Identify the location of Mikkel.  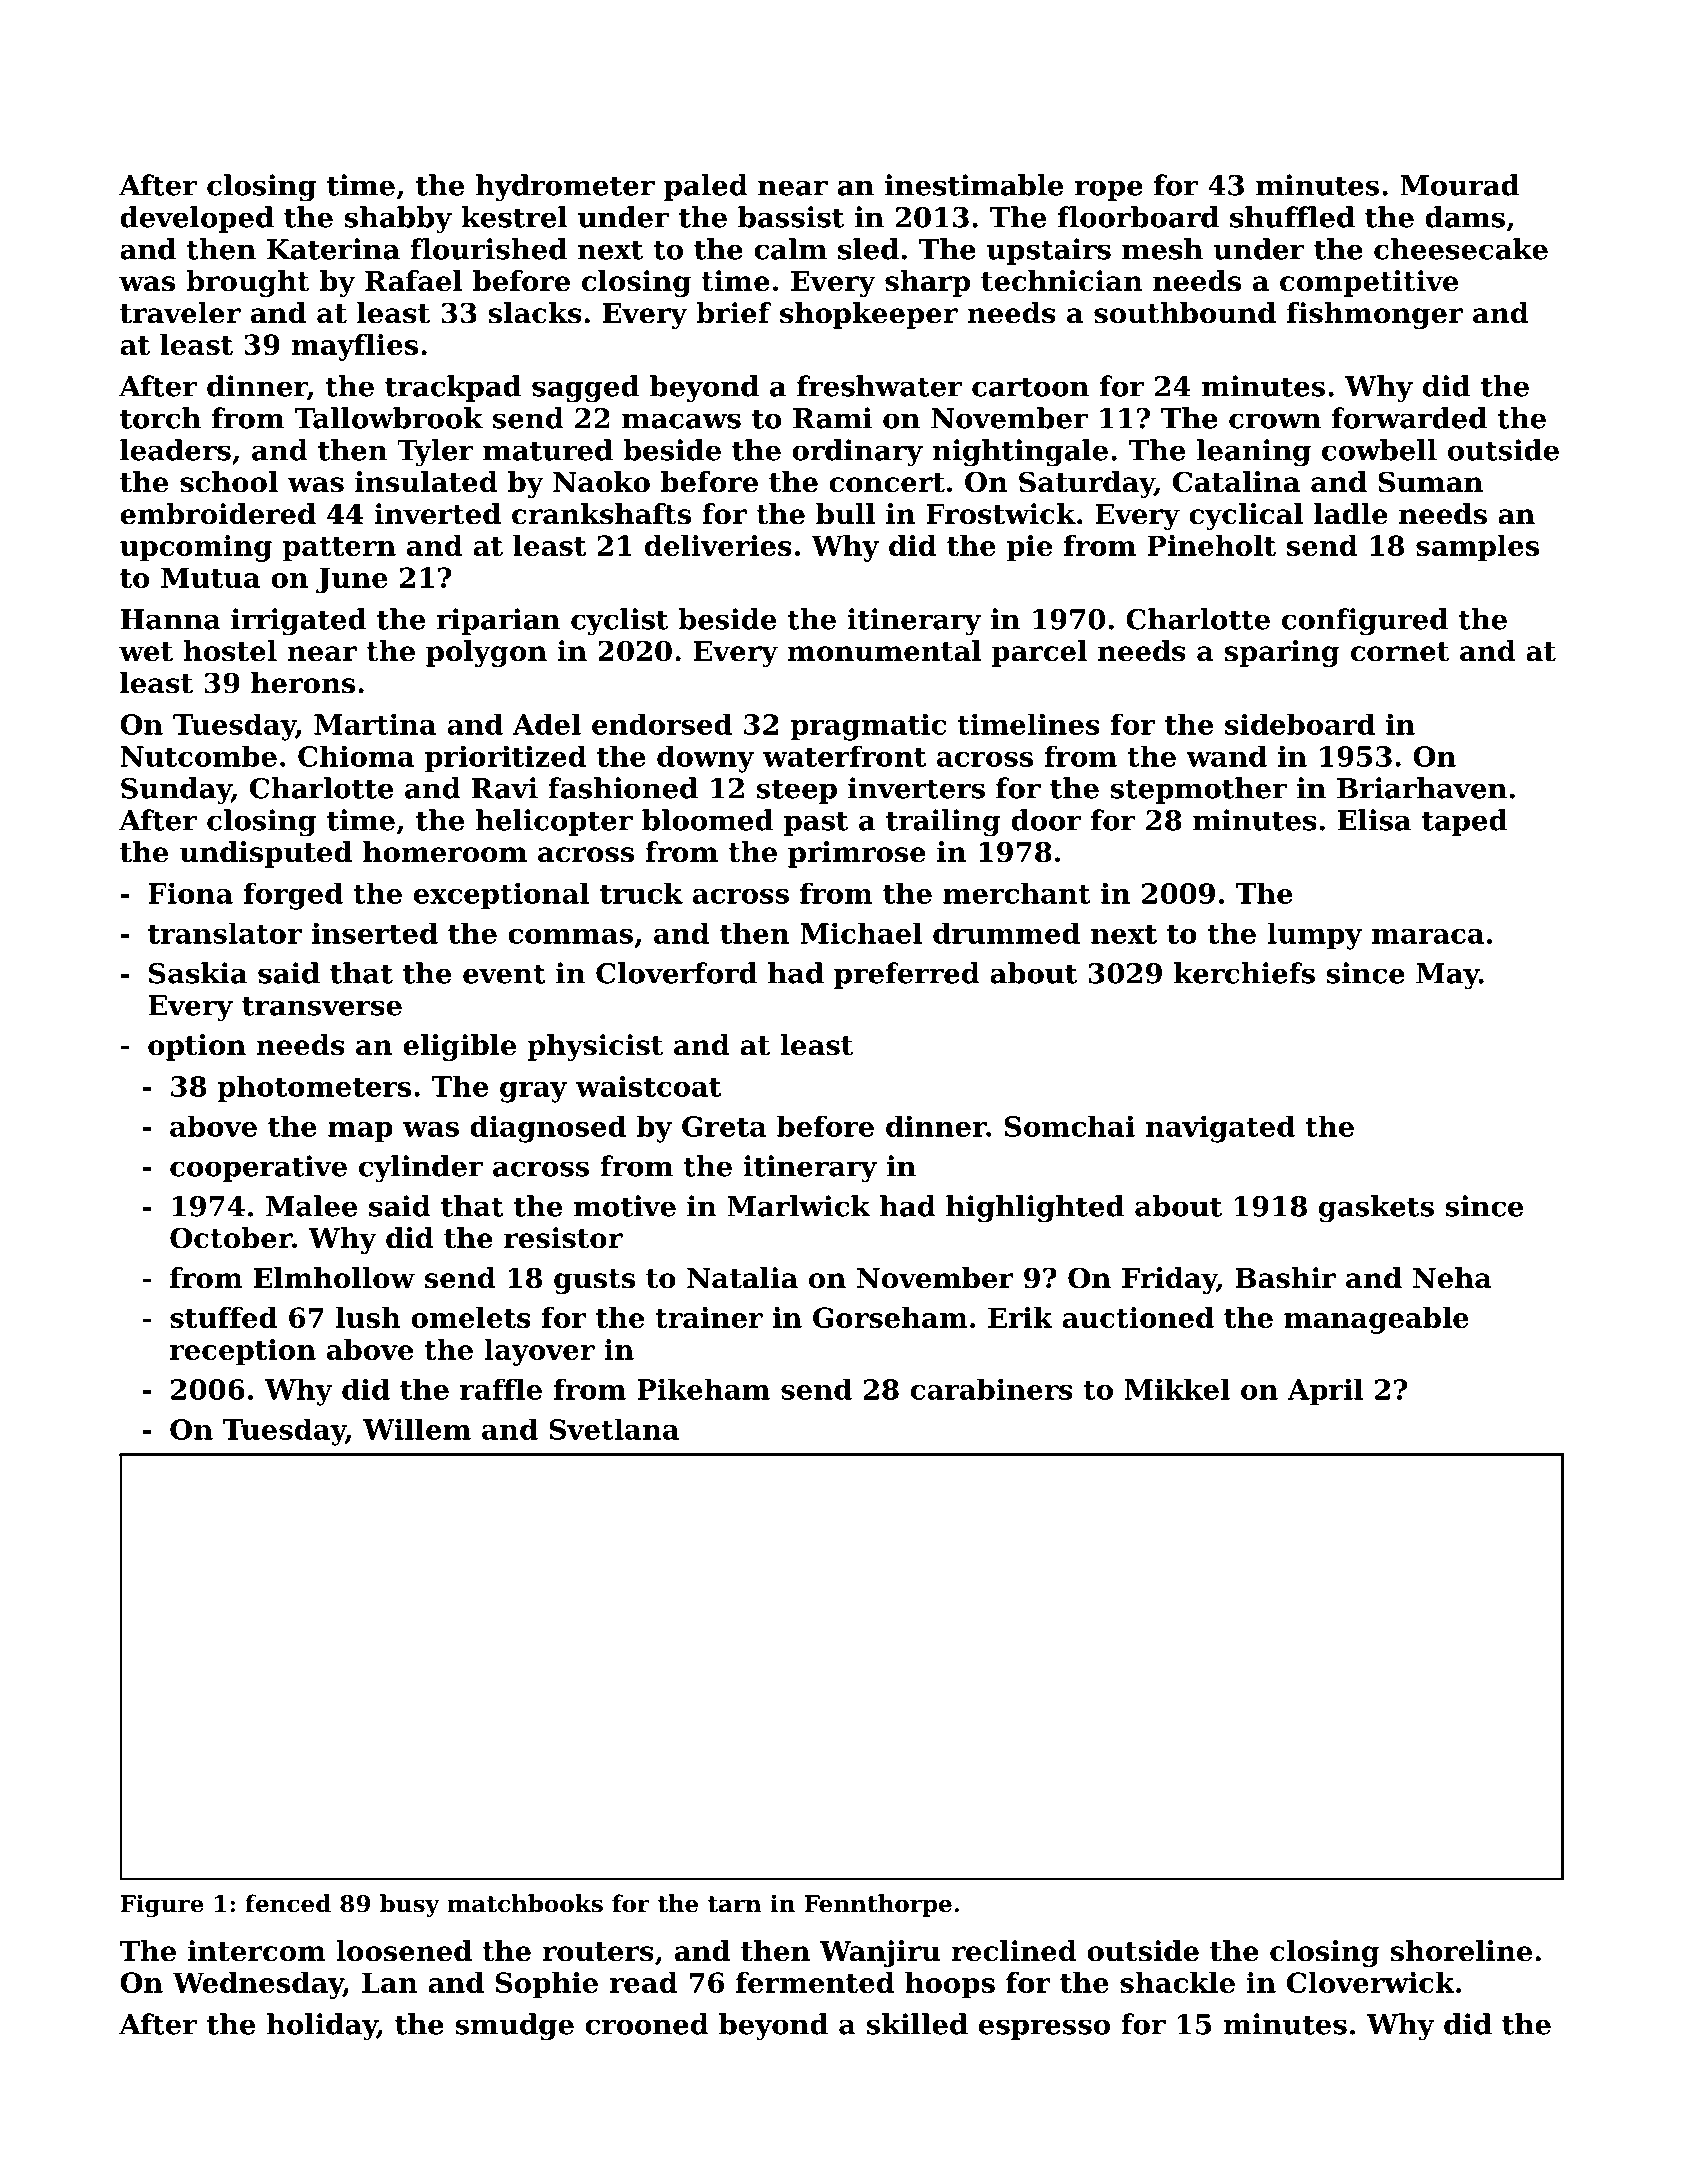
(1177, 1389).
